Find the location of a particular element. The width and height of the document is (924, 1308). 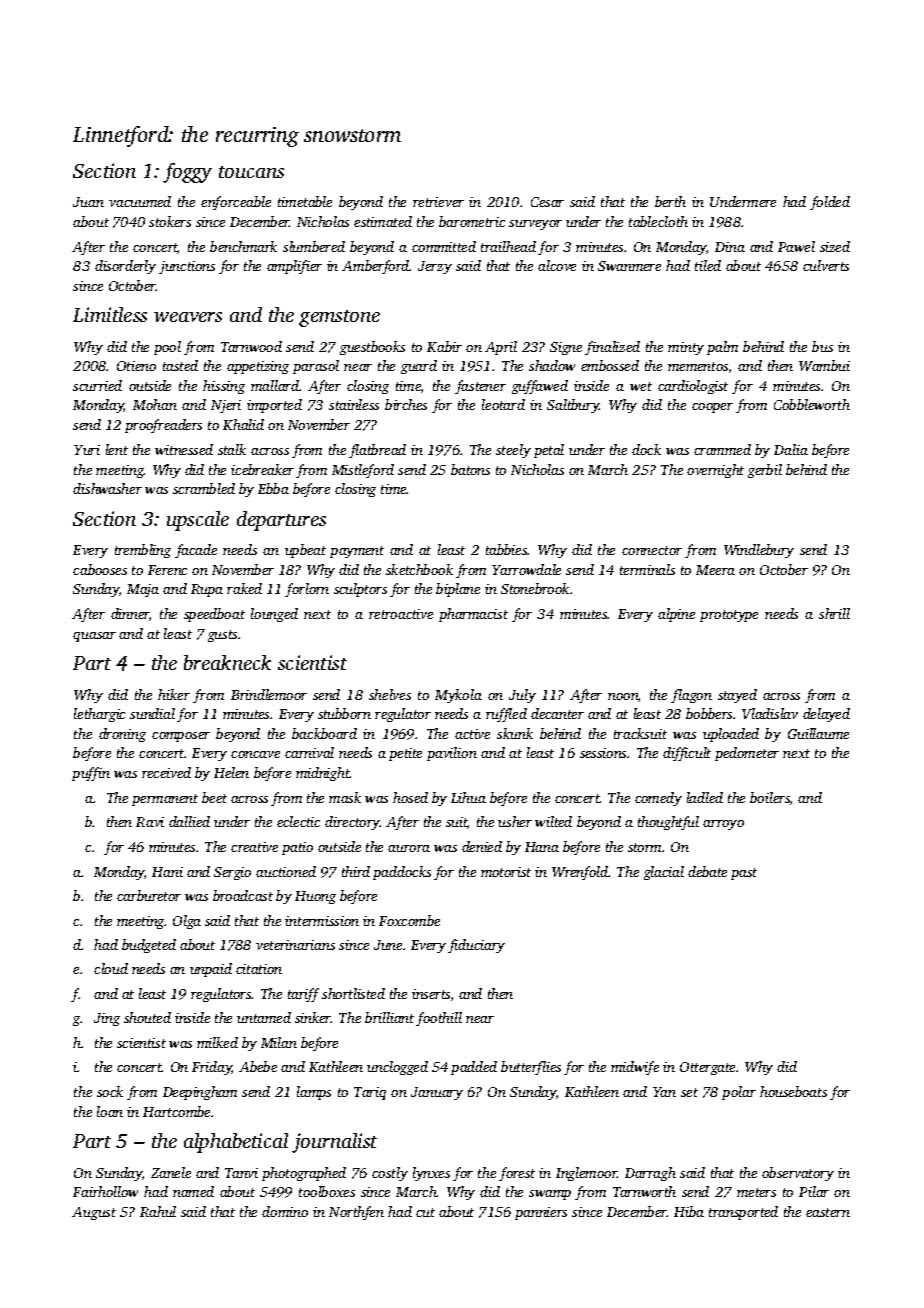

shadow is located at coordinates (552, 365).
